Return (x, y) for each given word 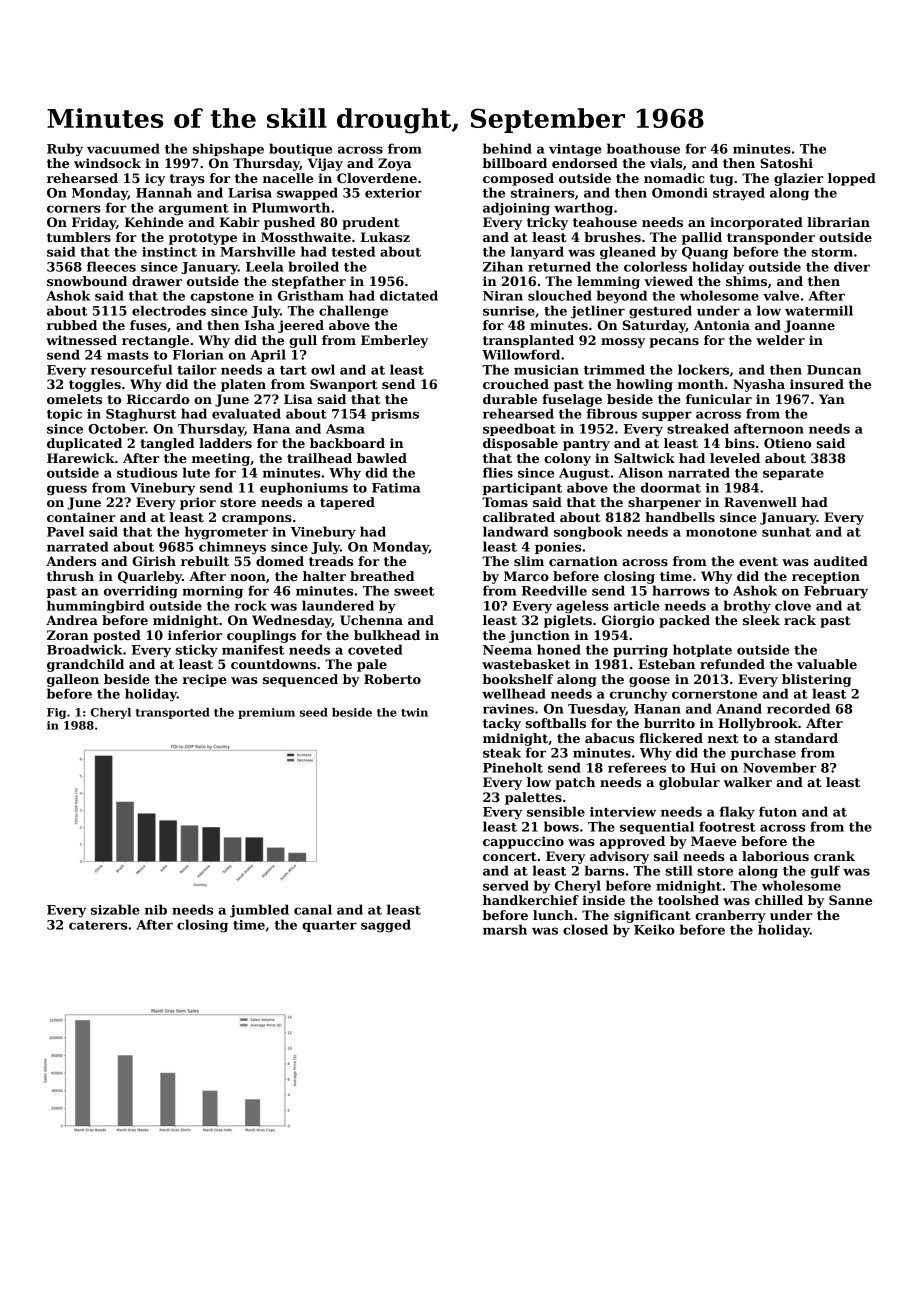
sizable (115, 909)
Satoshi (786, 163)
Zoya (395, 164)
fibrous (612, 413)
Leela (265, 266)
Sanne (850, 900)
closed (585, 929)
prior (198, 503)
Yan (832, 399)
